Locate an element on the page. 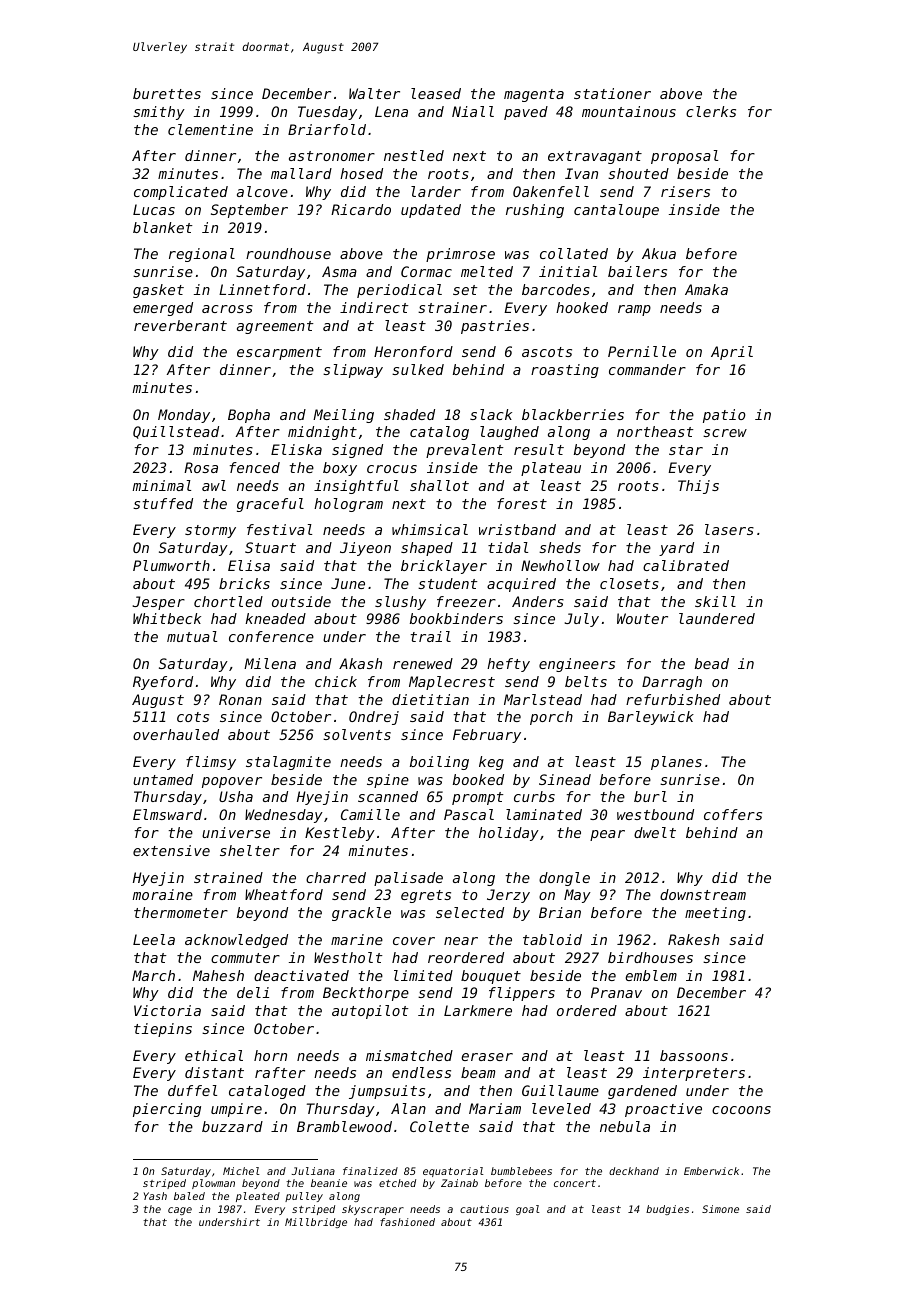 The width and height of the image is (908, 1316). burettes is located at coordinates (167, 93).
